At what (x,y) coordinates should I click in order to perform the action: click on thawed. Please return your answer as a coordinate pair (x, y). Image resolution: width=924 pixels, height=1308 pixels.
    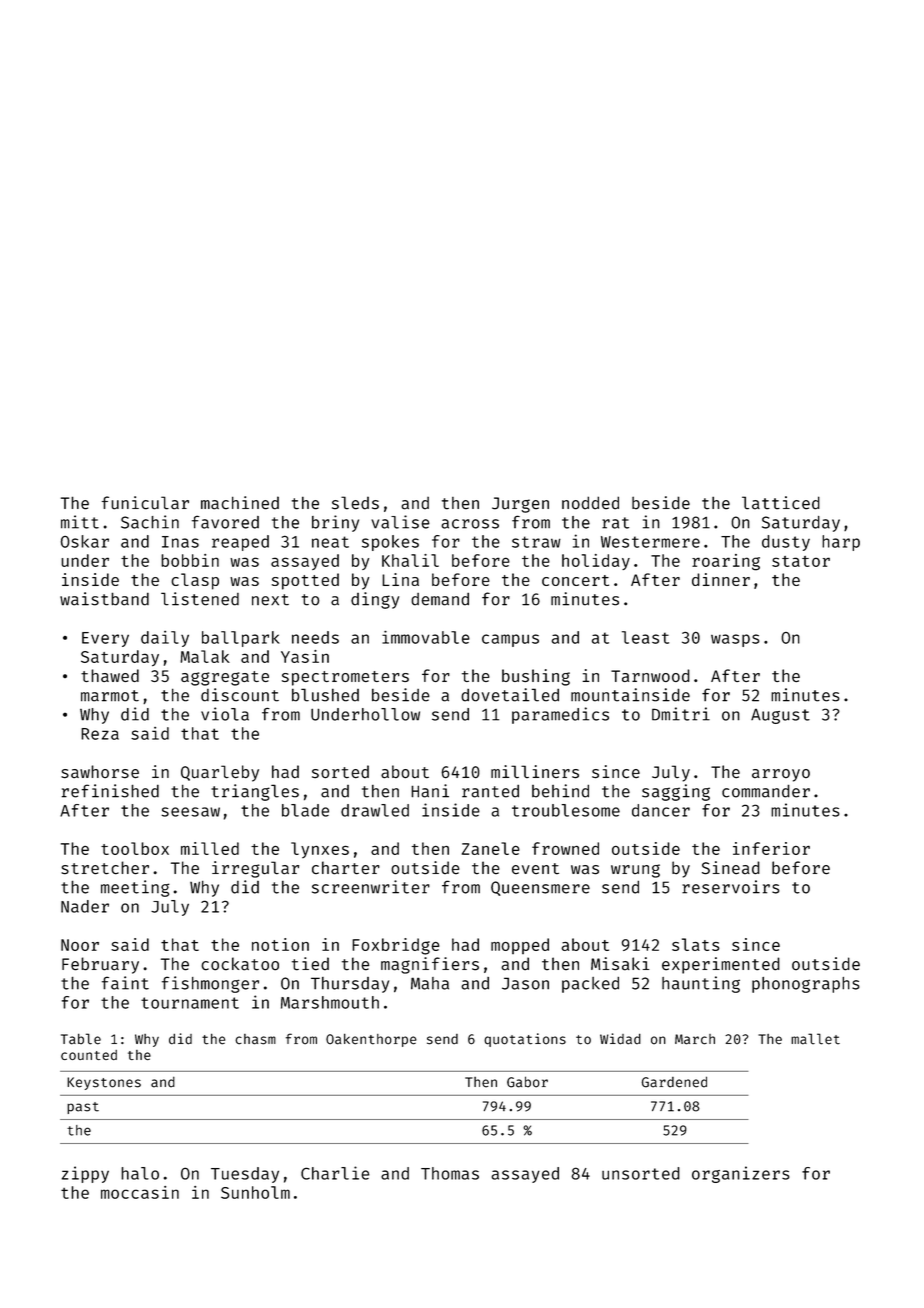
    Looking at the image, I should click on (110, 675).
